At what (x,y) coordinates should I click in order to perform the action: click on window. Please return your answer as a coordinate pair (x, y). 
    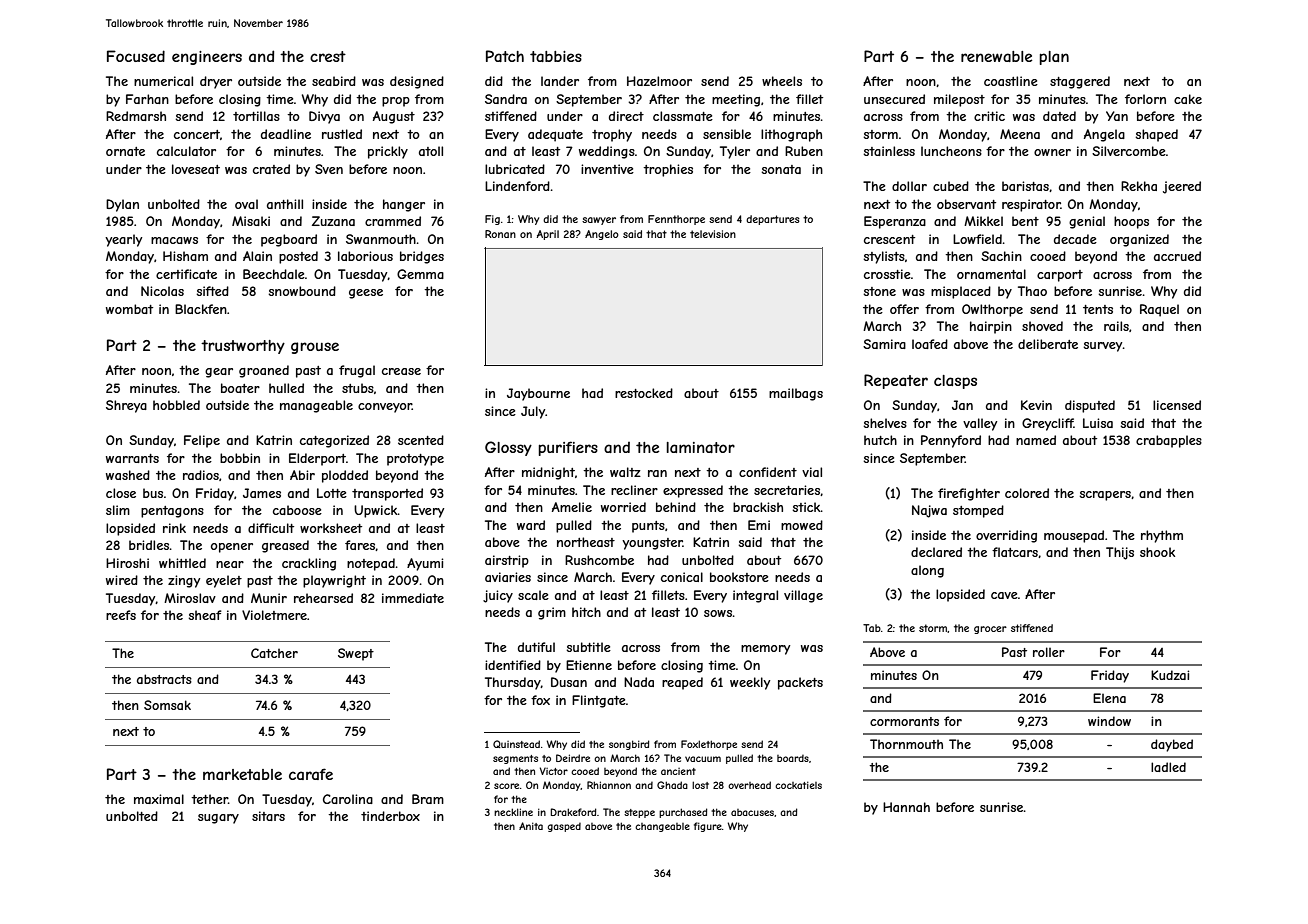
    Looking at the image, I should click on (1109, 721).
